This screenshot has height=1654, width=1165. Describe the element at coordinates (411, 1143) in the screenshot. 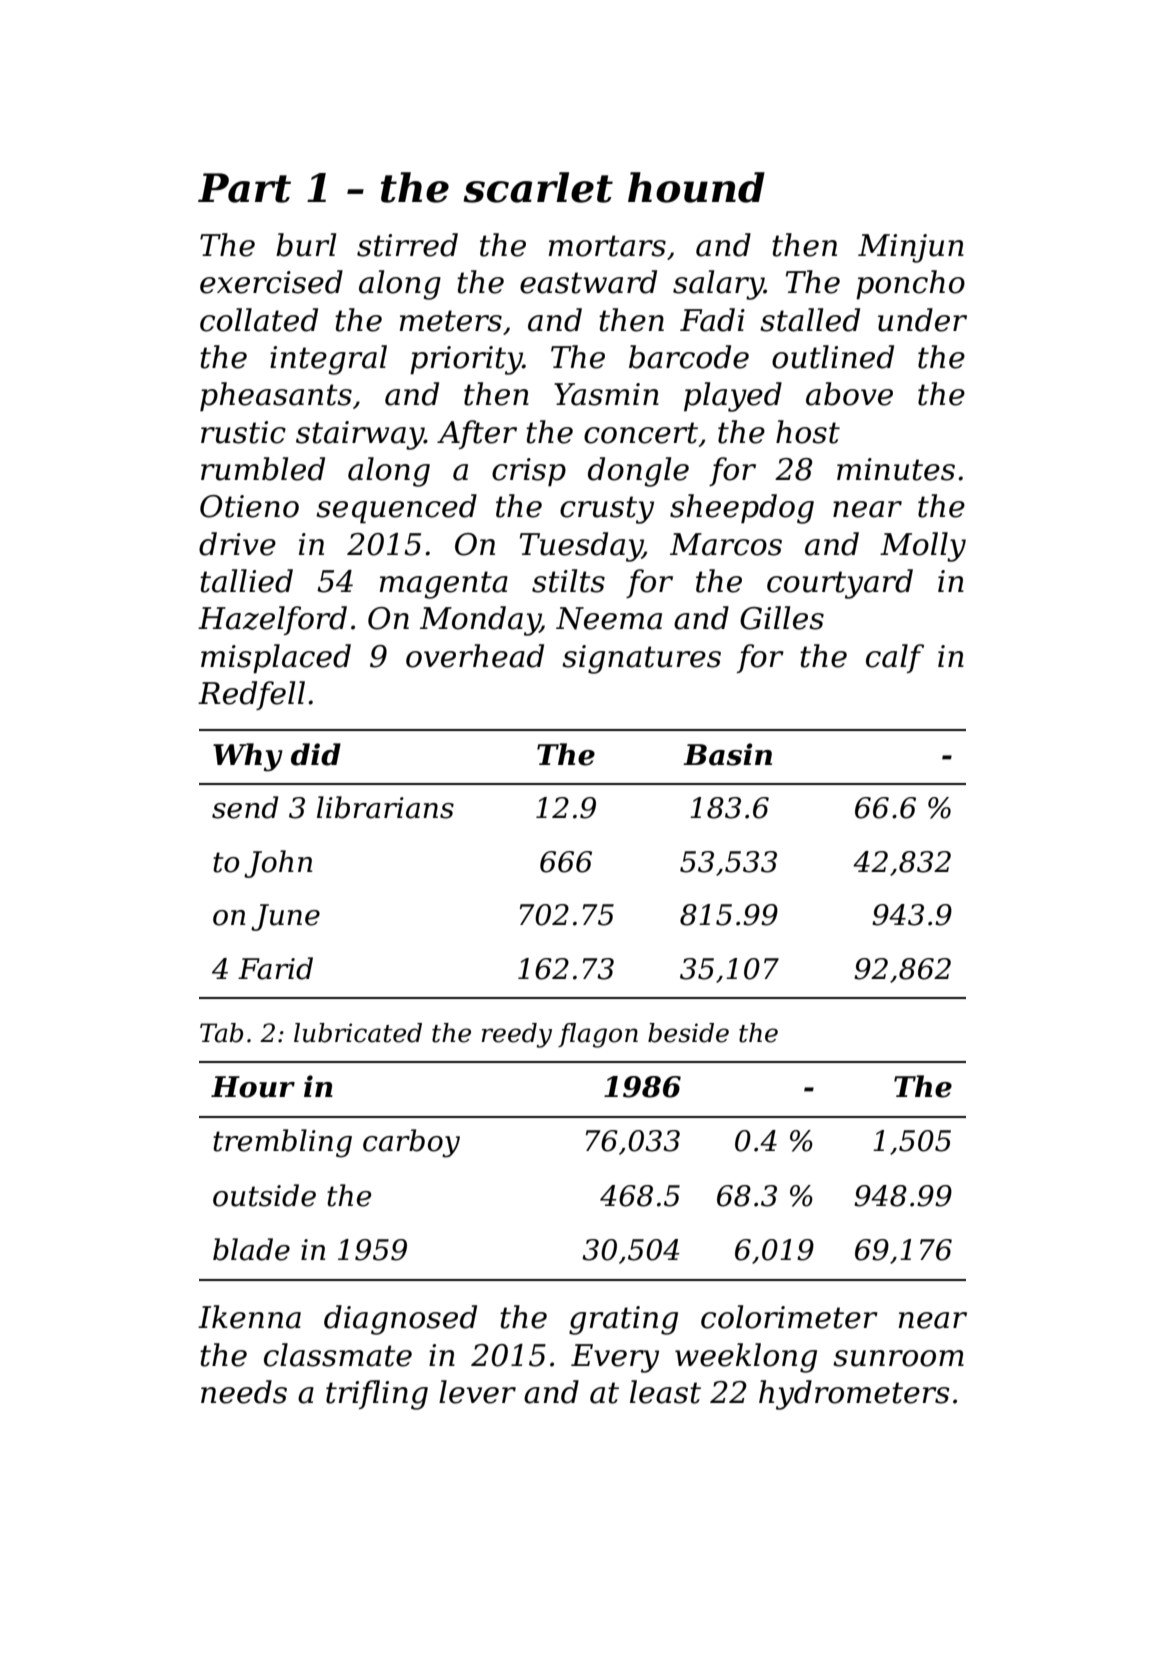

I see `carboy` at that location.
